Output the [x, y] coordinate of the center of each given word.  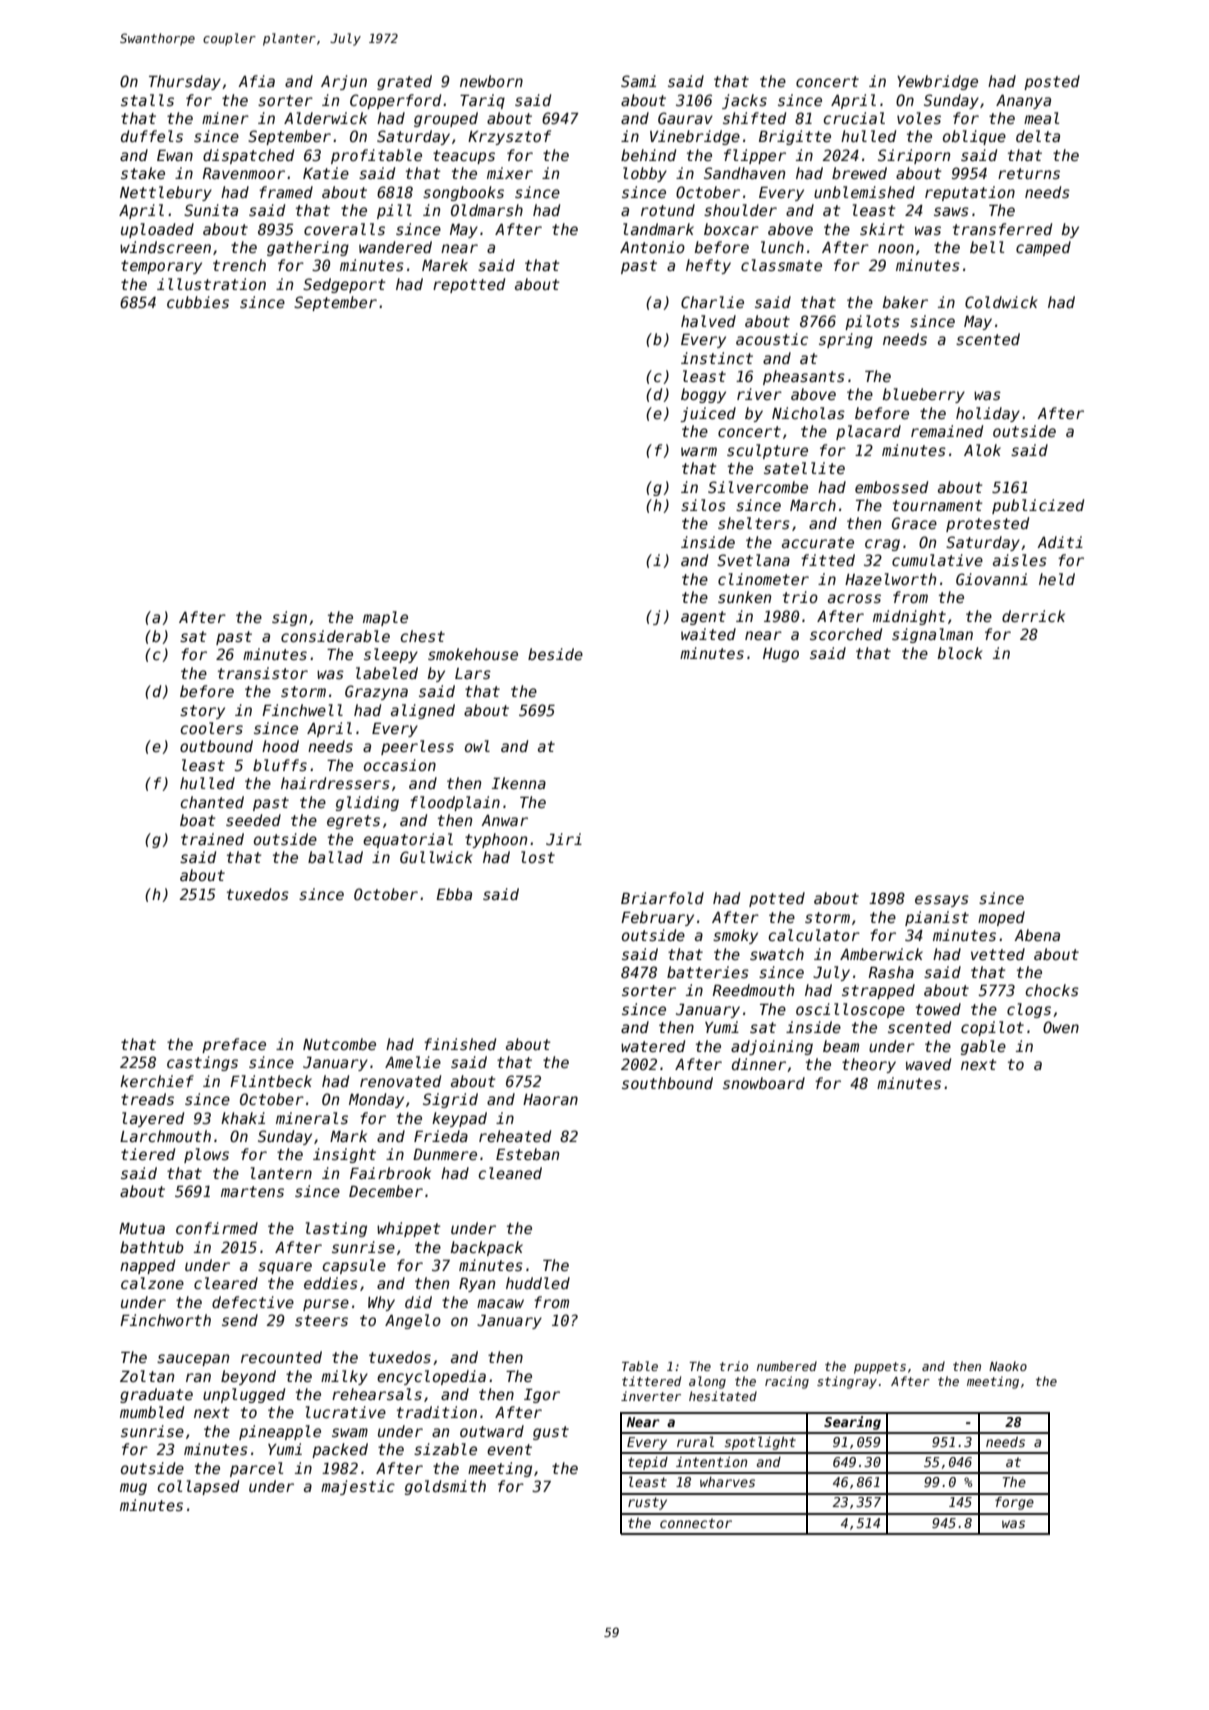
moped [1001, 918]
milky [344, 1377]
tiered [148, 1154]
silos [703, 505]
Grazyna [376, 692]
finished [460, 1044]
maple [385, 618]
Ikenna [519, 783]
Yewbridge [937, 82]
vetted [998, 954]
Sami [638, 81]
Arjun [344, 82]
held [1057, 579]
